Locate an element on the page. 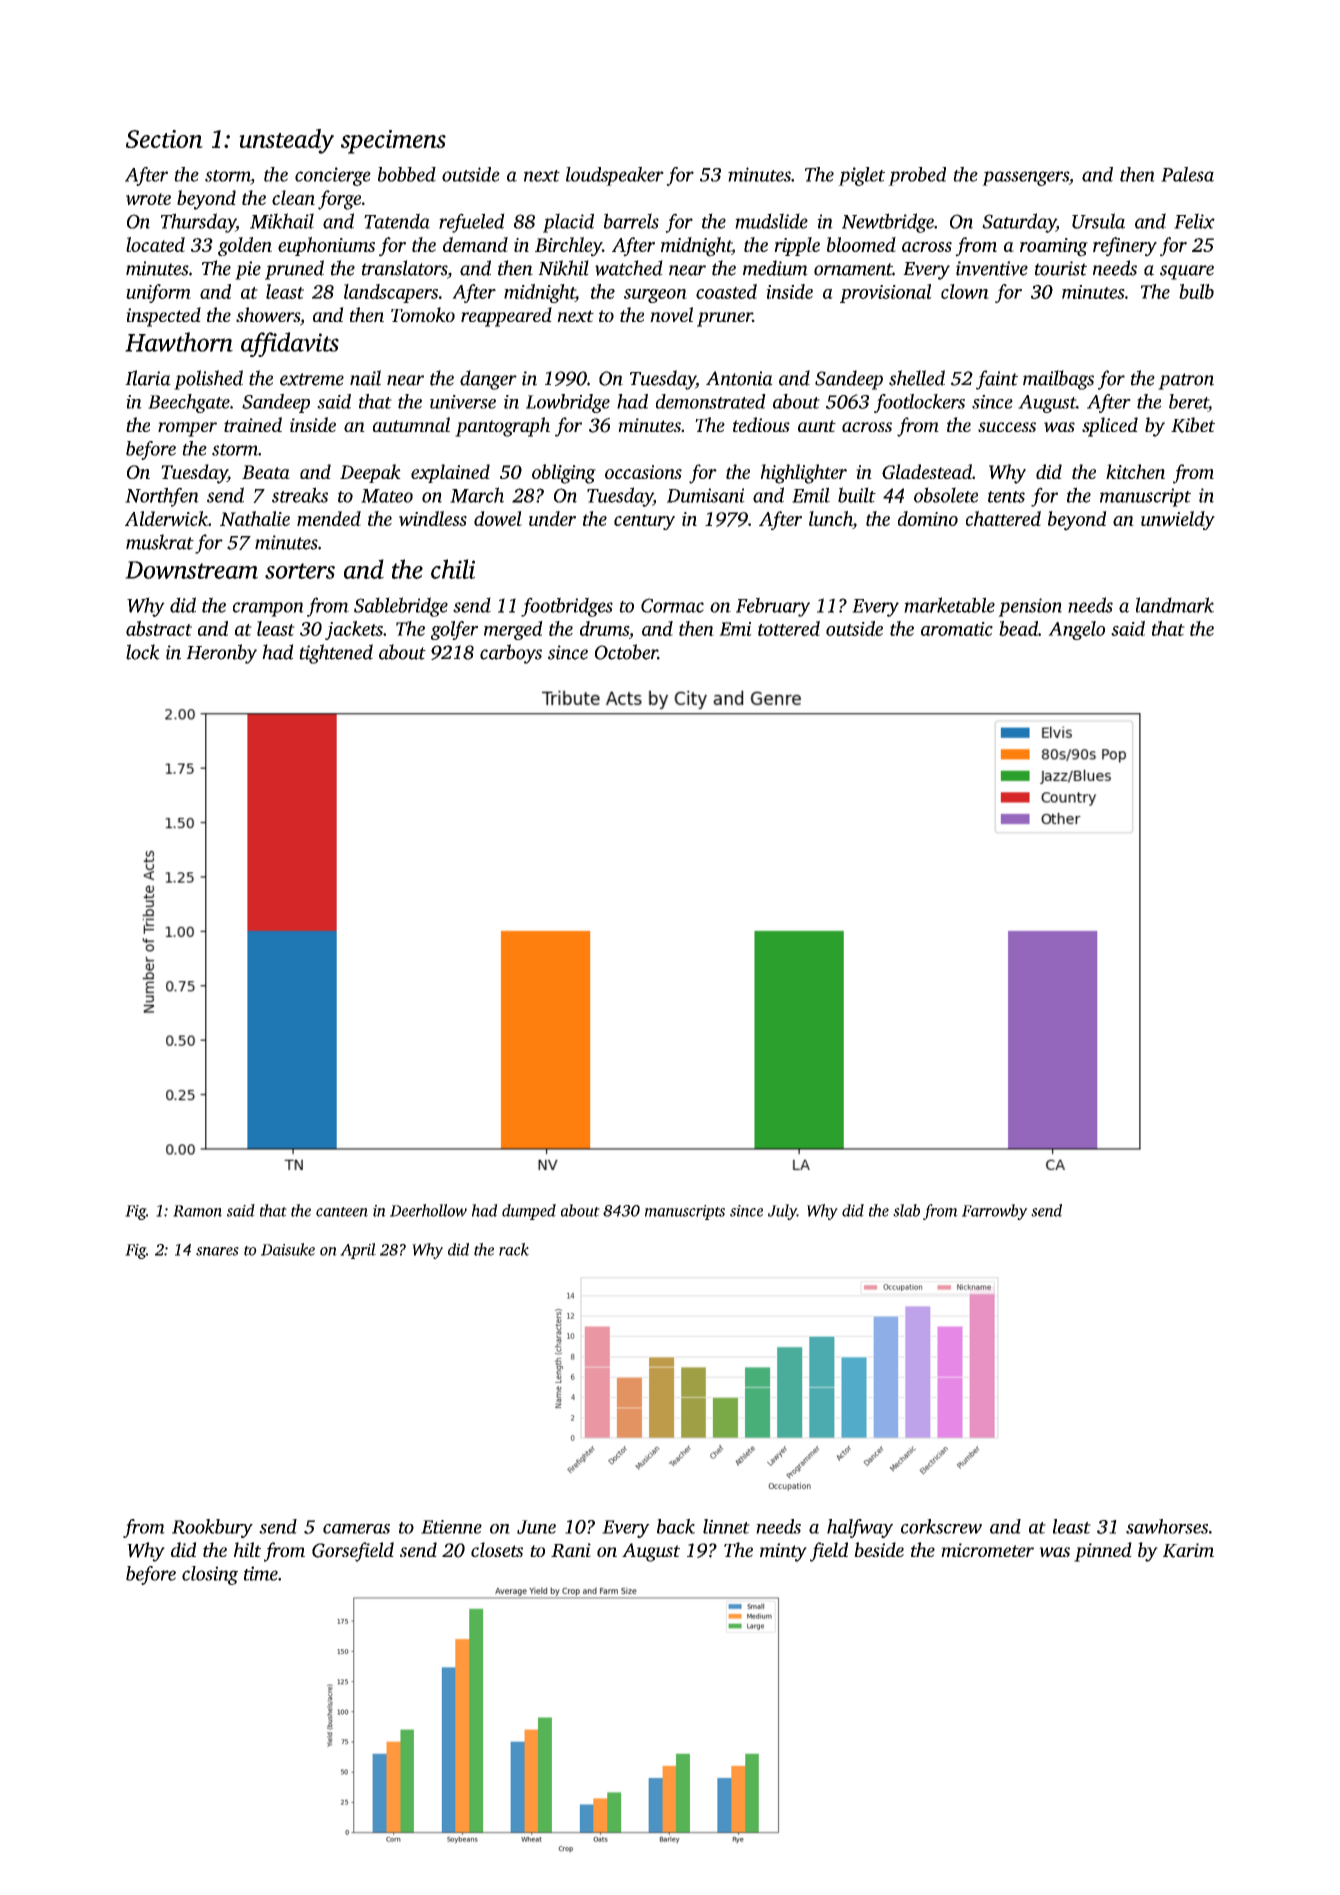 This page has width=1340, height=1895. Farrowby is located at coordinates (995, 1212).
